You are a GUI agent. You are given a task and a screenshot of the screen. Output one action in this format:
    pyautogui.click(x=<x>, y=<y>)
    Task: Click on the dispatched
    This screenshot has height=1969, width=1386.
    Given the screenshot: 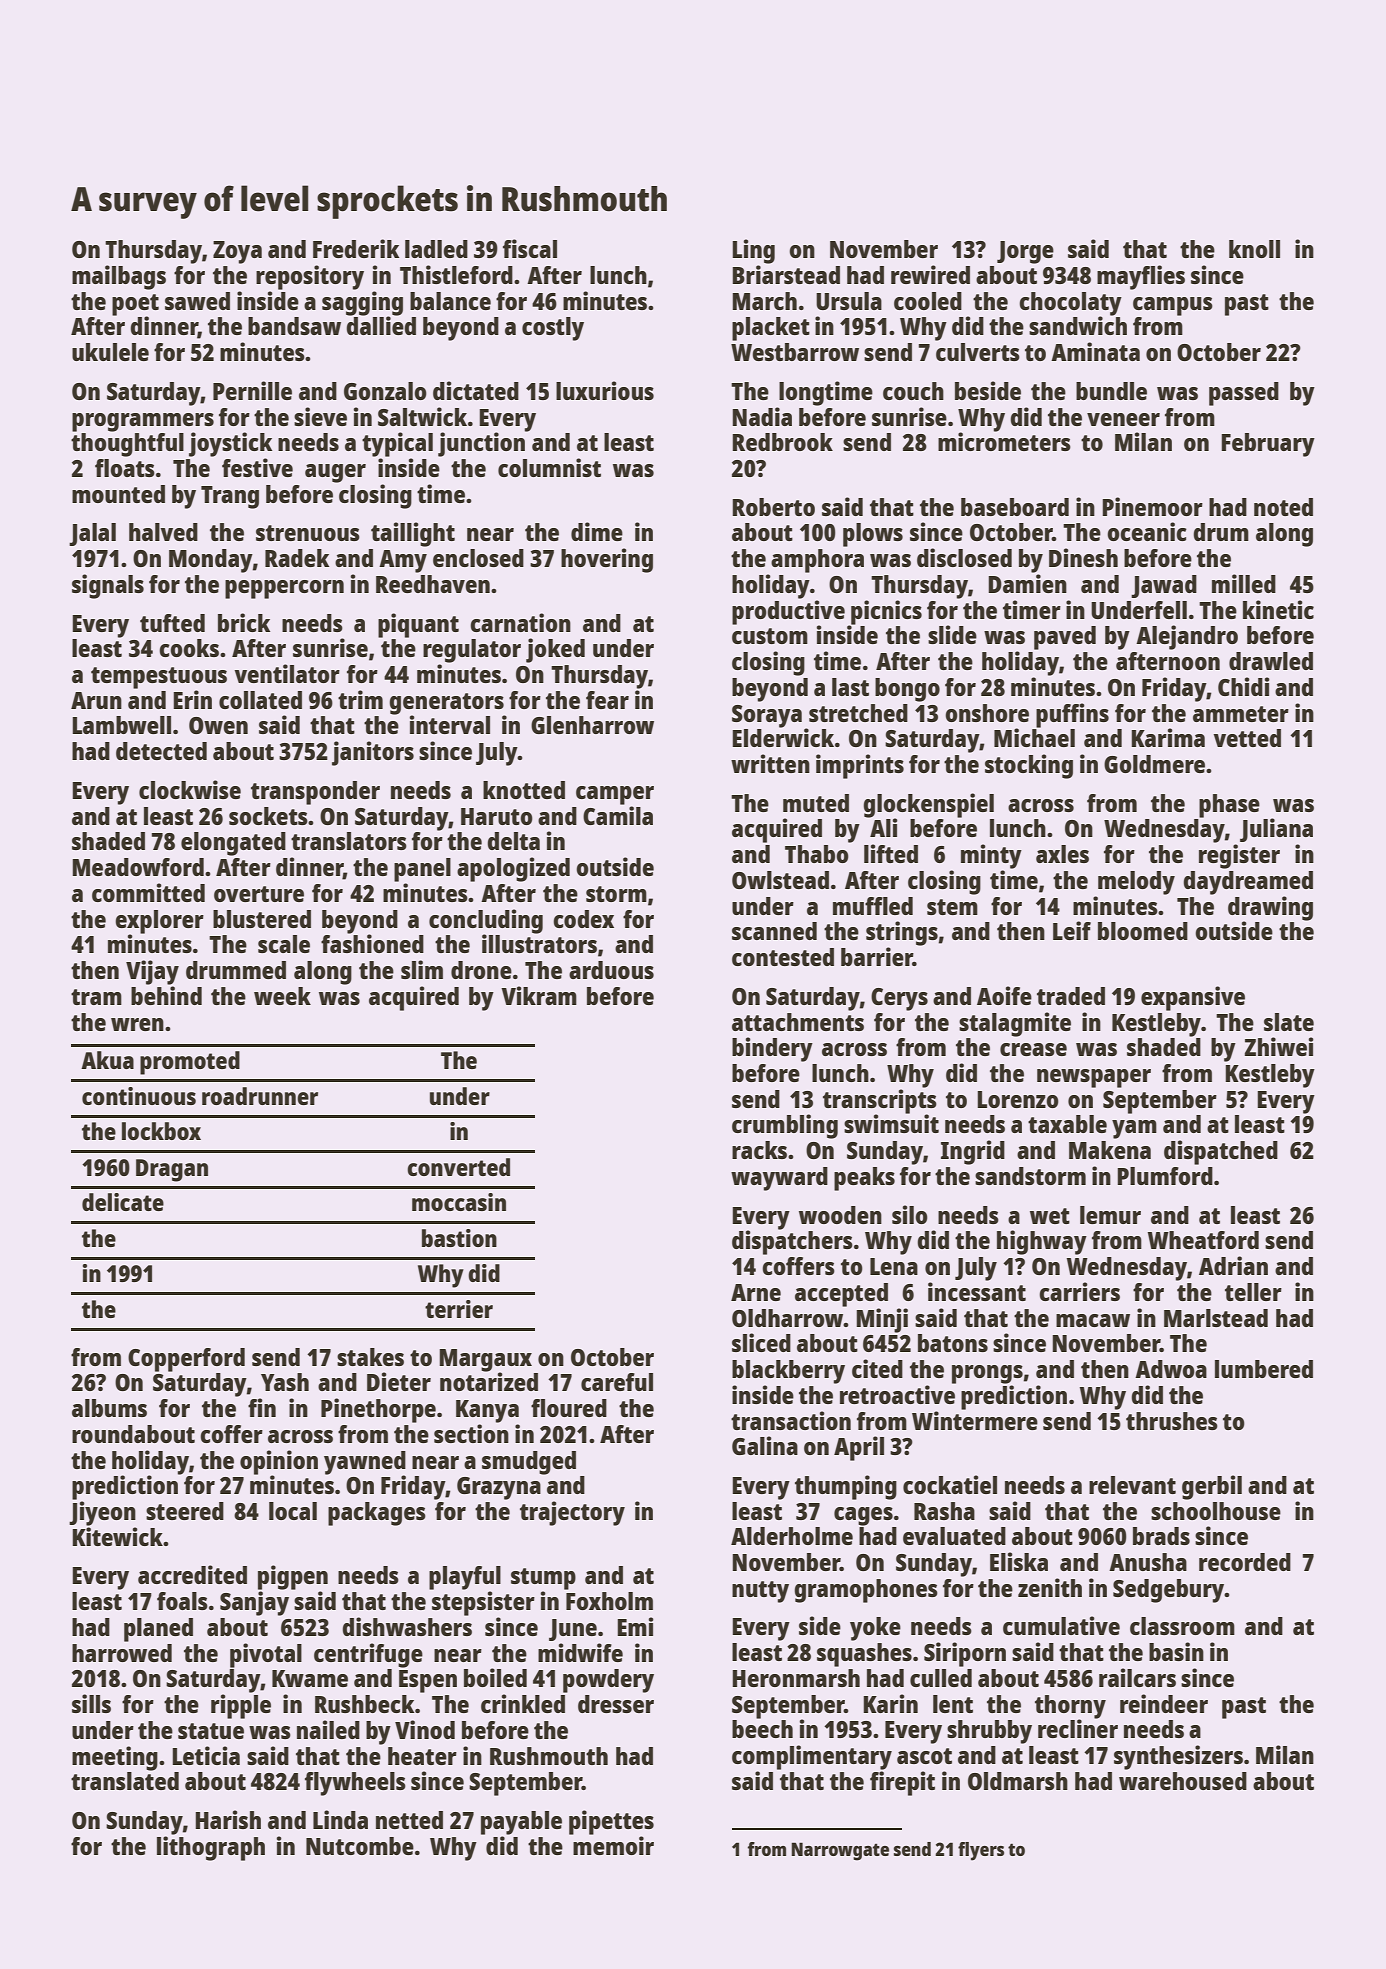 What is the action you would take?
    pyautogui.click(x=1221, y=1152)
